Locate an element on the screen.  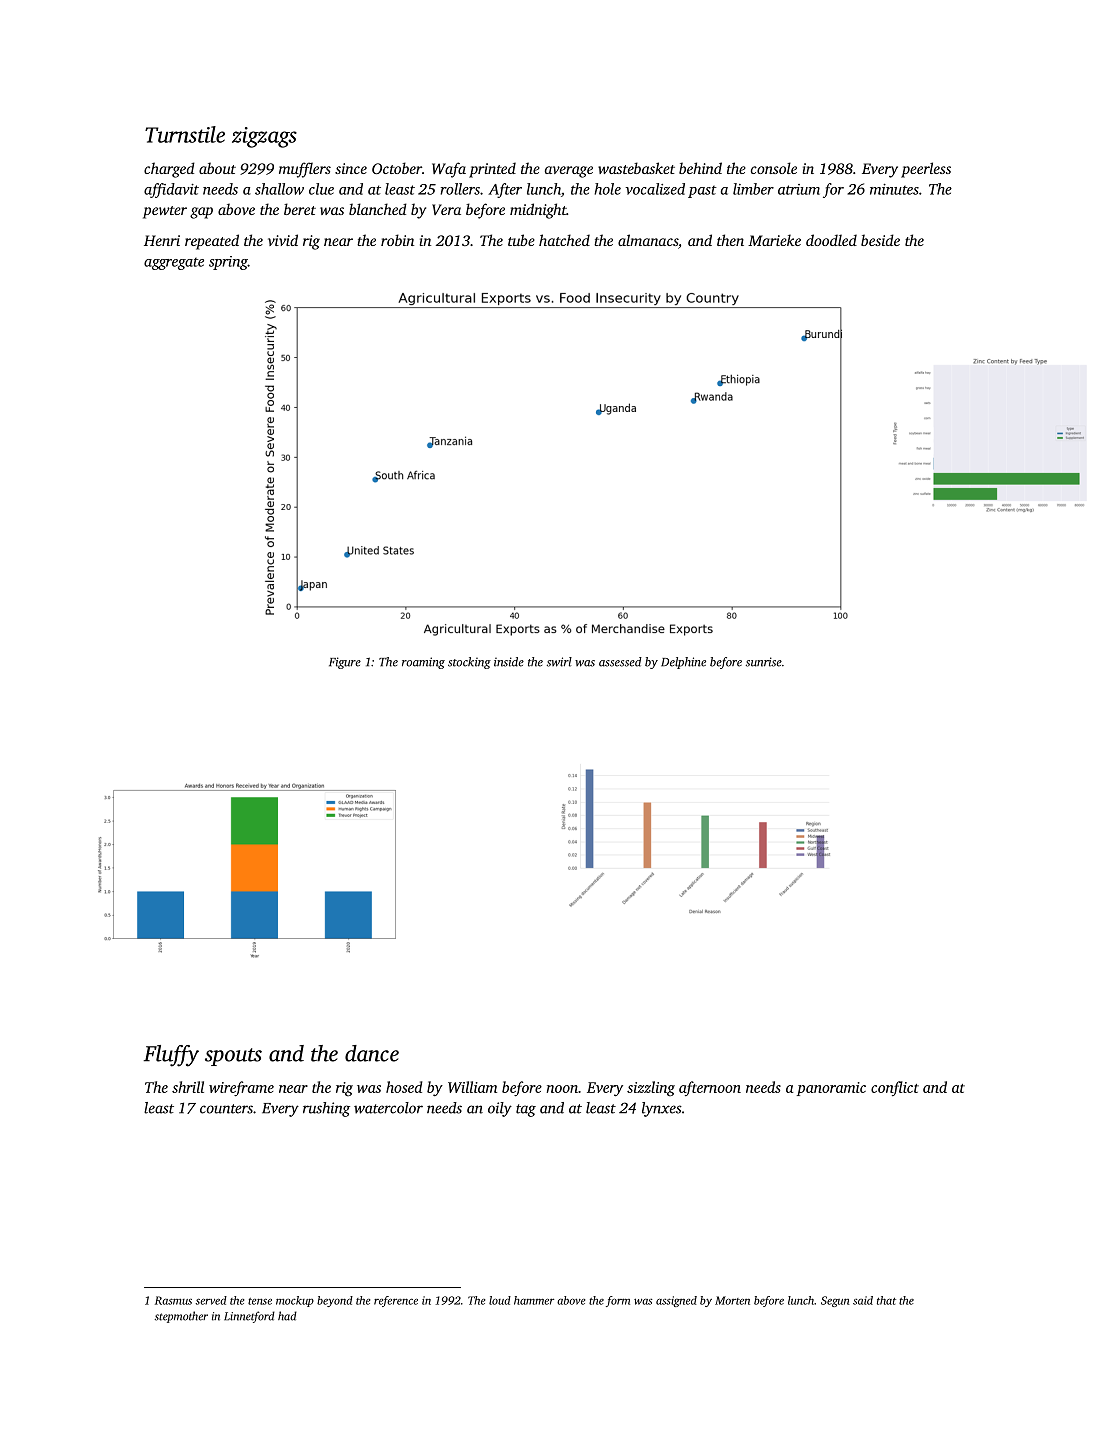
stocking is located at coordinates (469, 663).
